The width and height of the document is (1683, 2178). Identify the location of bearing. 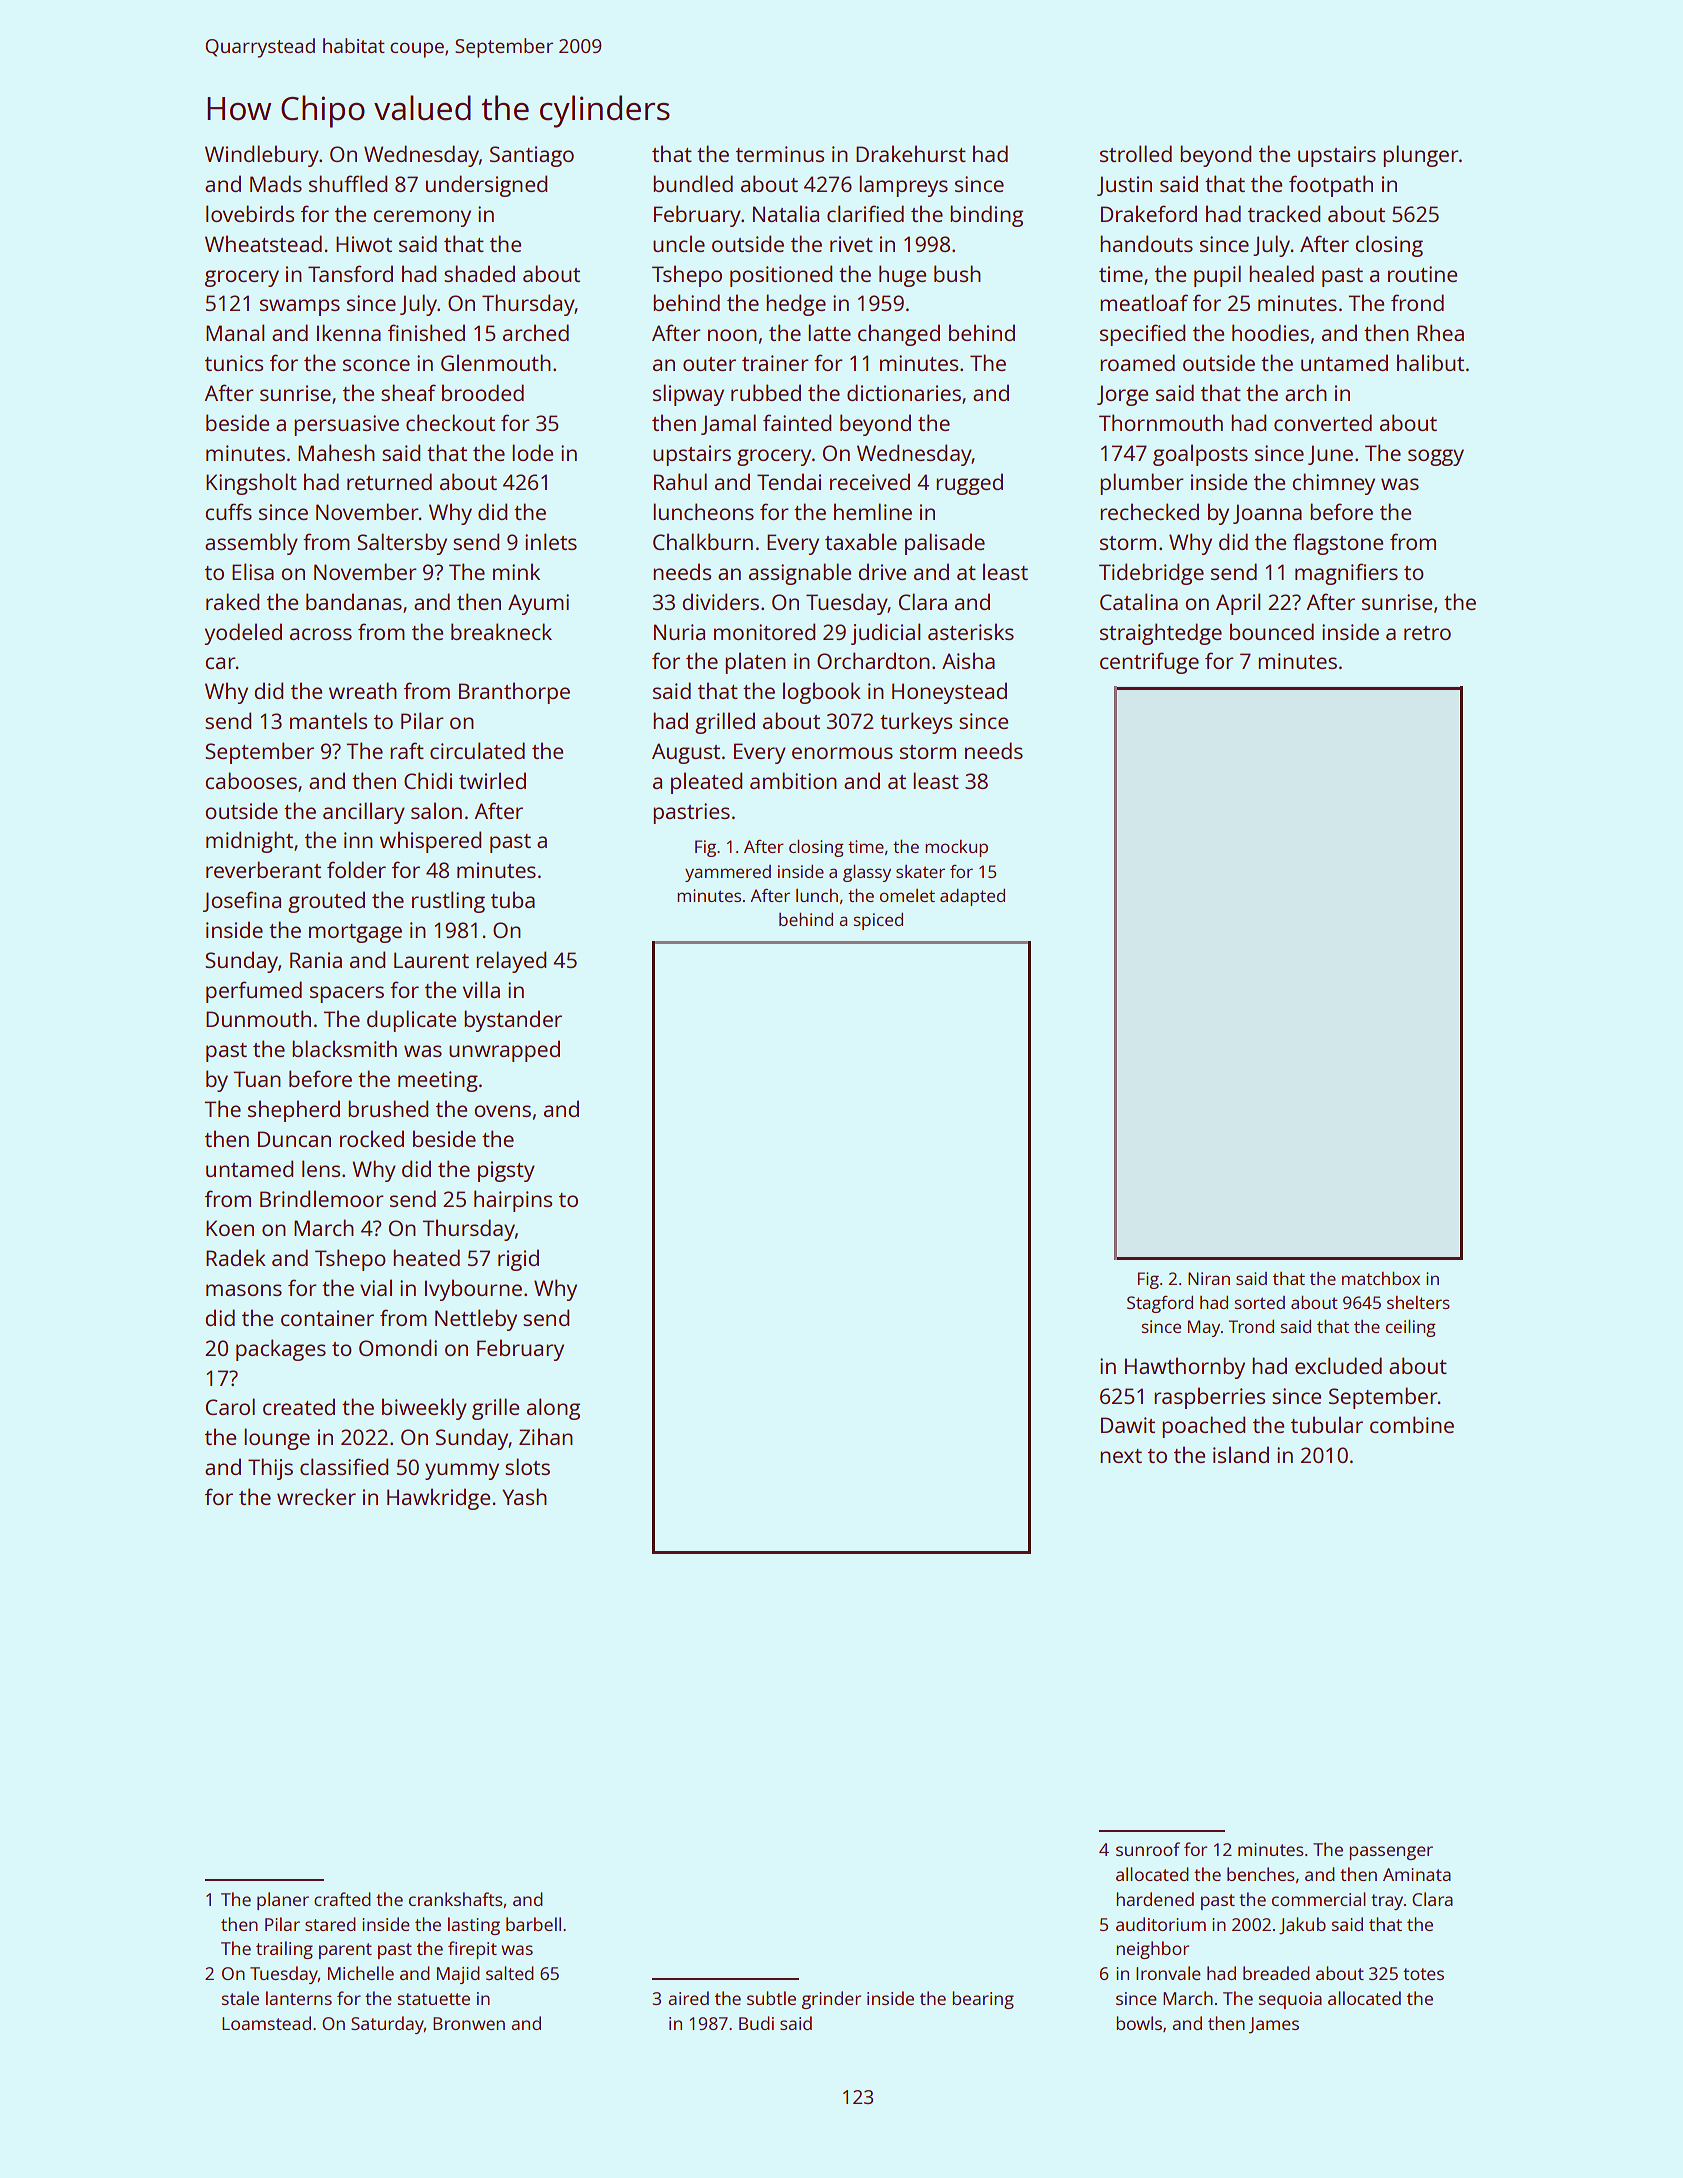
(983, 2000).
